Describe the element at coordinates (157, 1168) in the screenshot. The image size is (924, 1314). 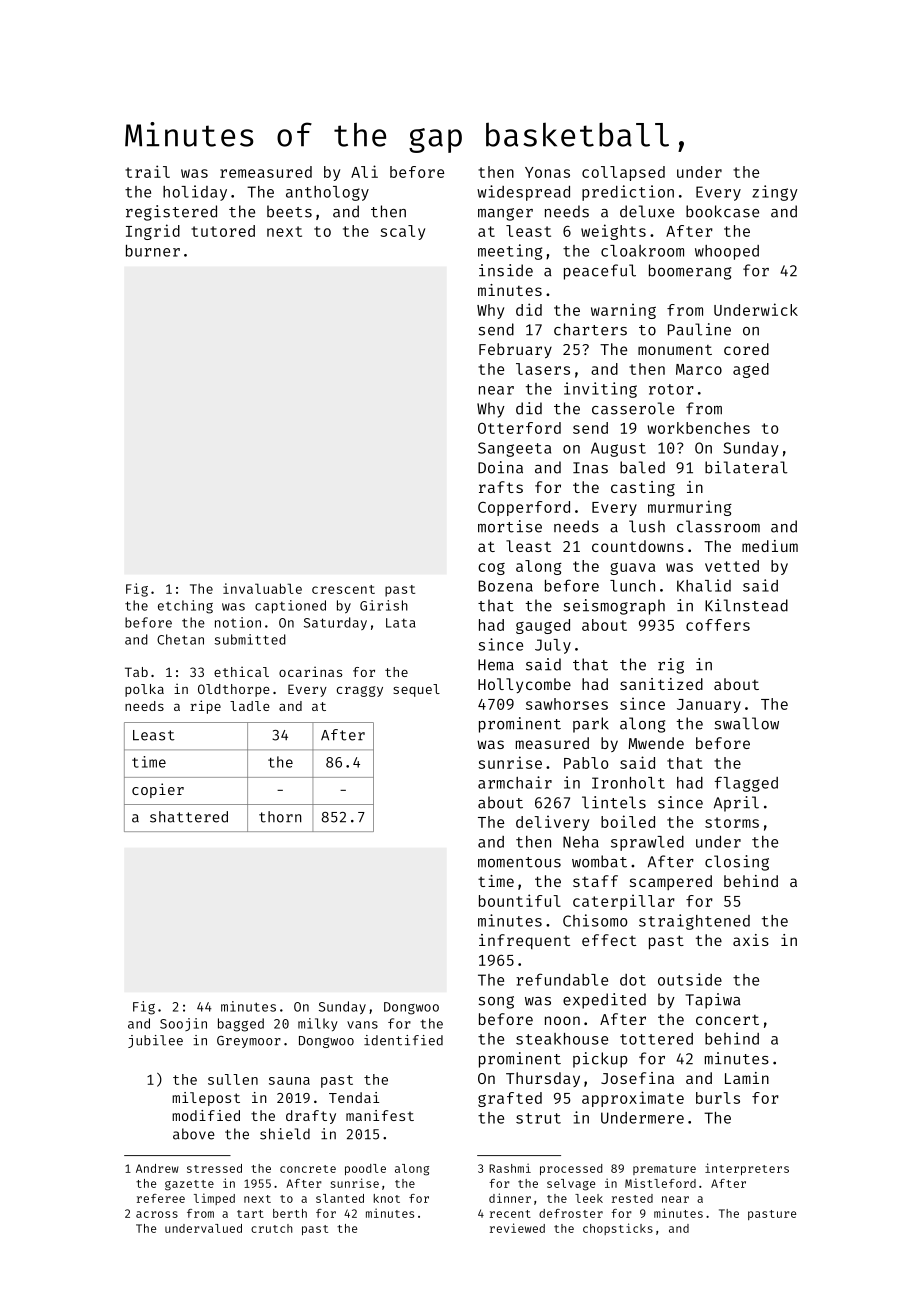
I see `Andrew` at that location.
